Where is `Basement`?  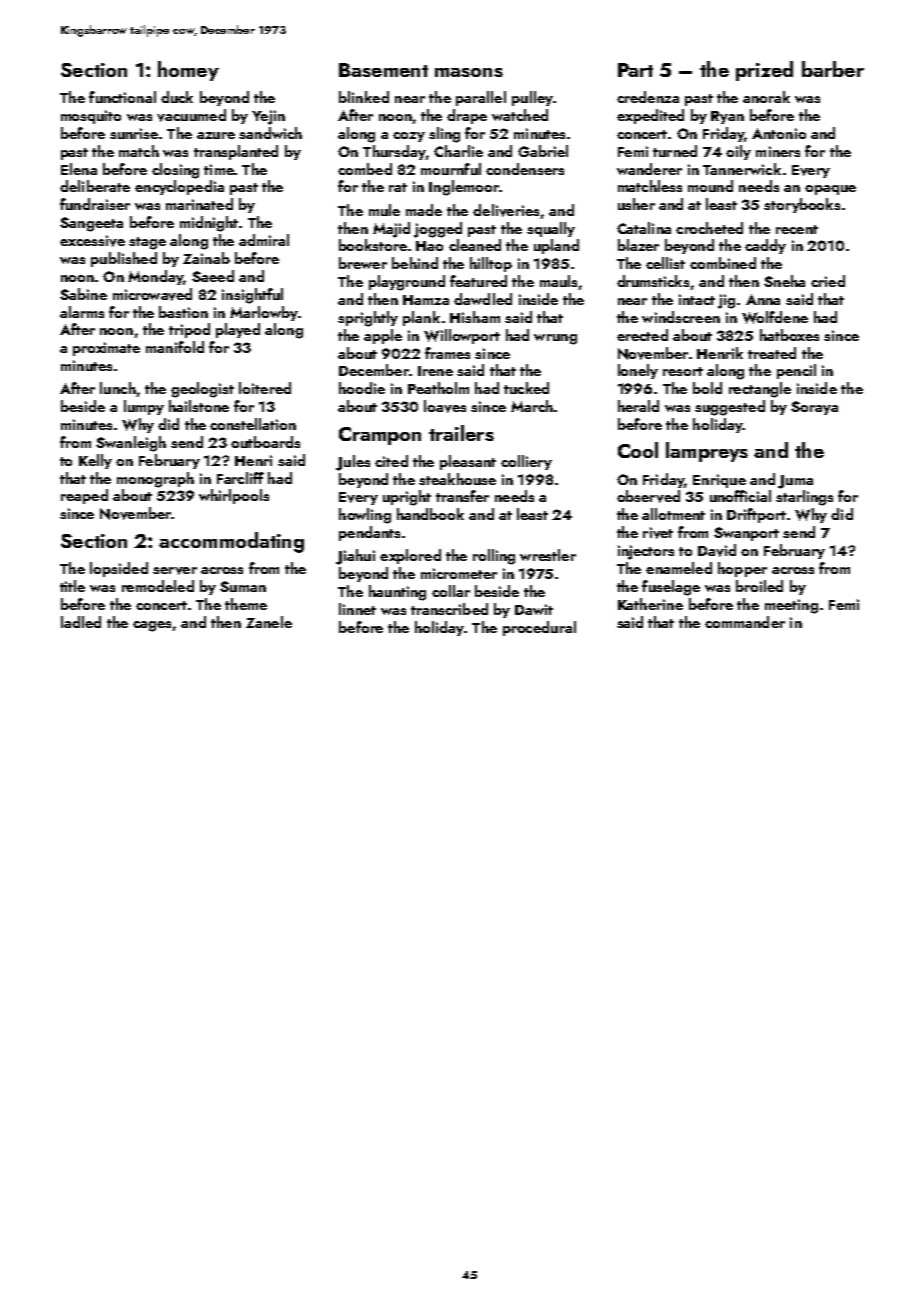
Basement is located at coordinates (383, 70).
